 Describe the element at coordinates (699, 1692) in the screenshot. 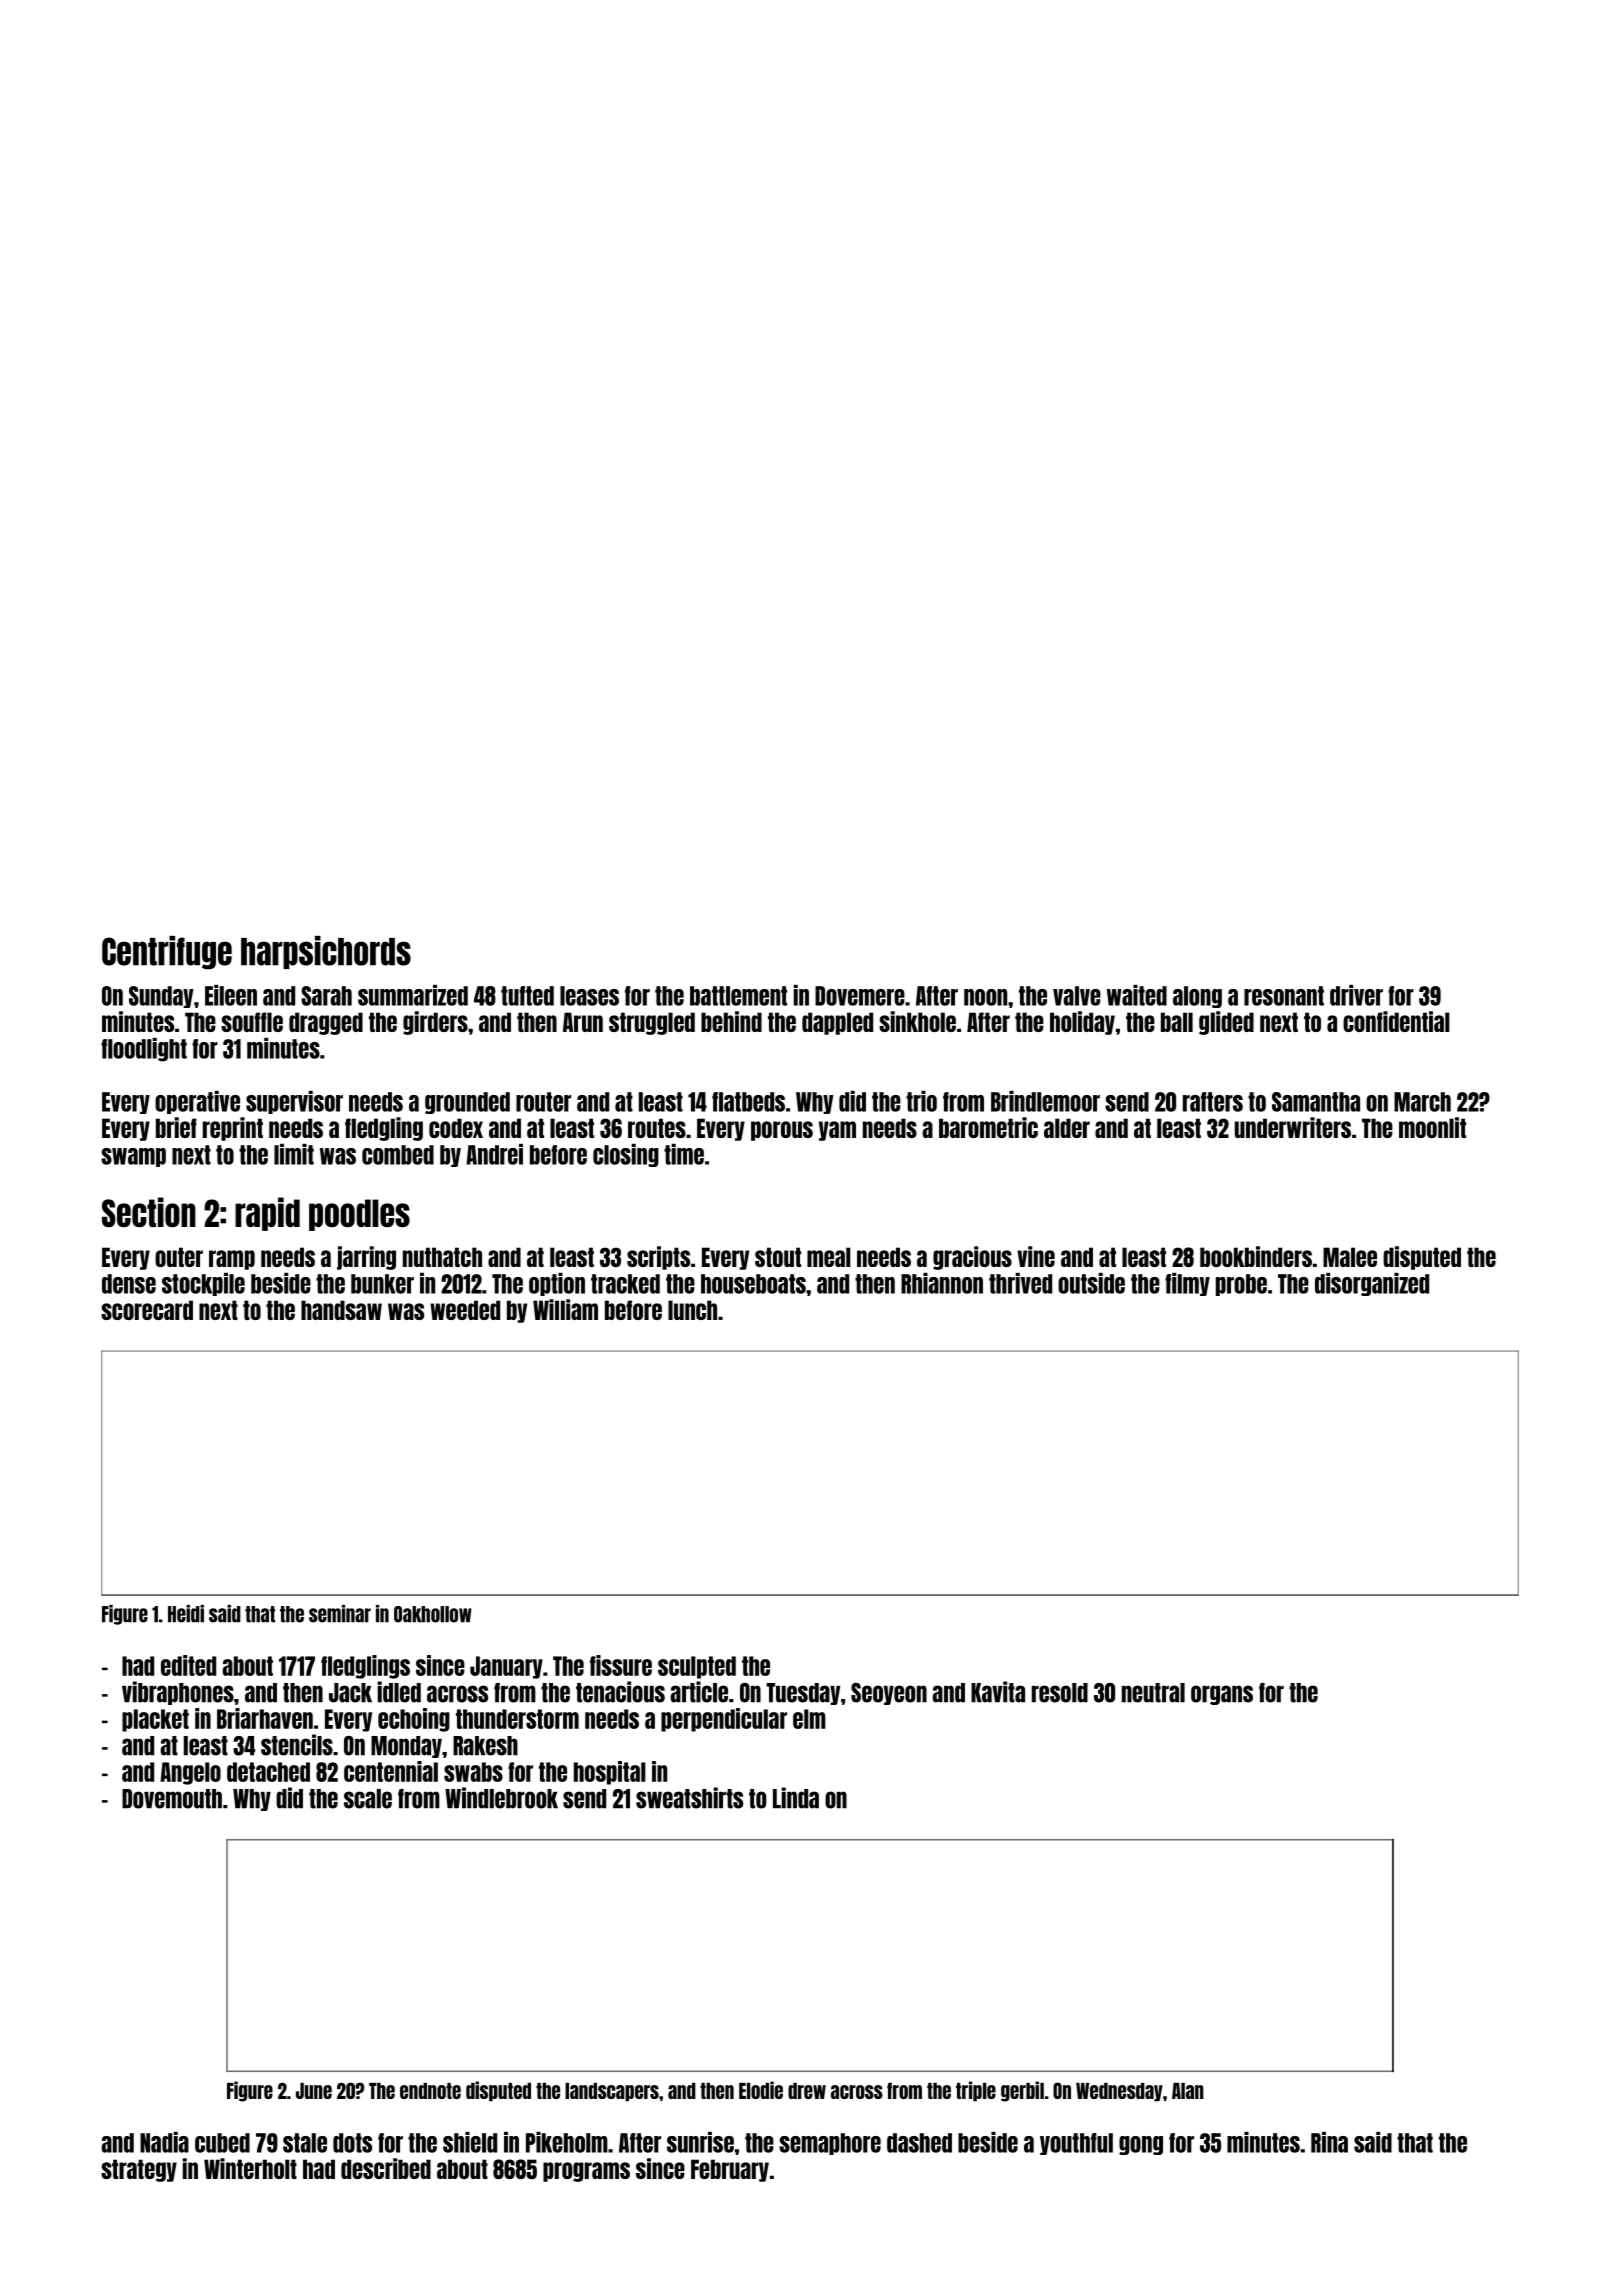

I see `article` at that location.
